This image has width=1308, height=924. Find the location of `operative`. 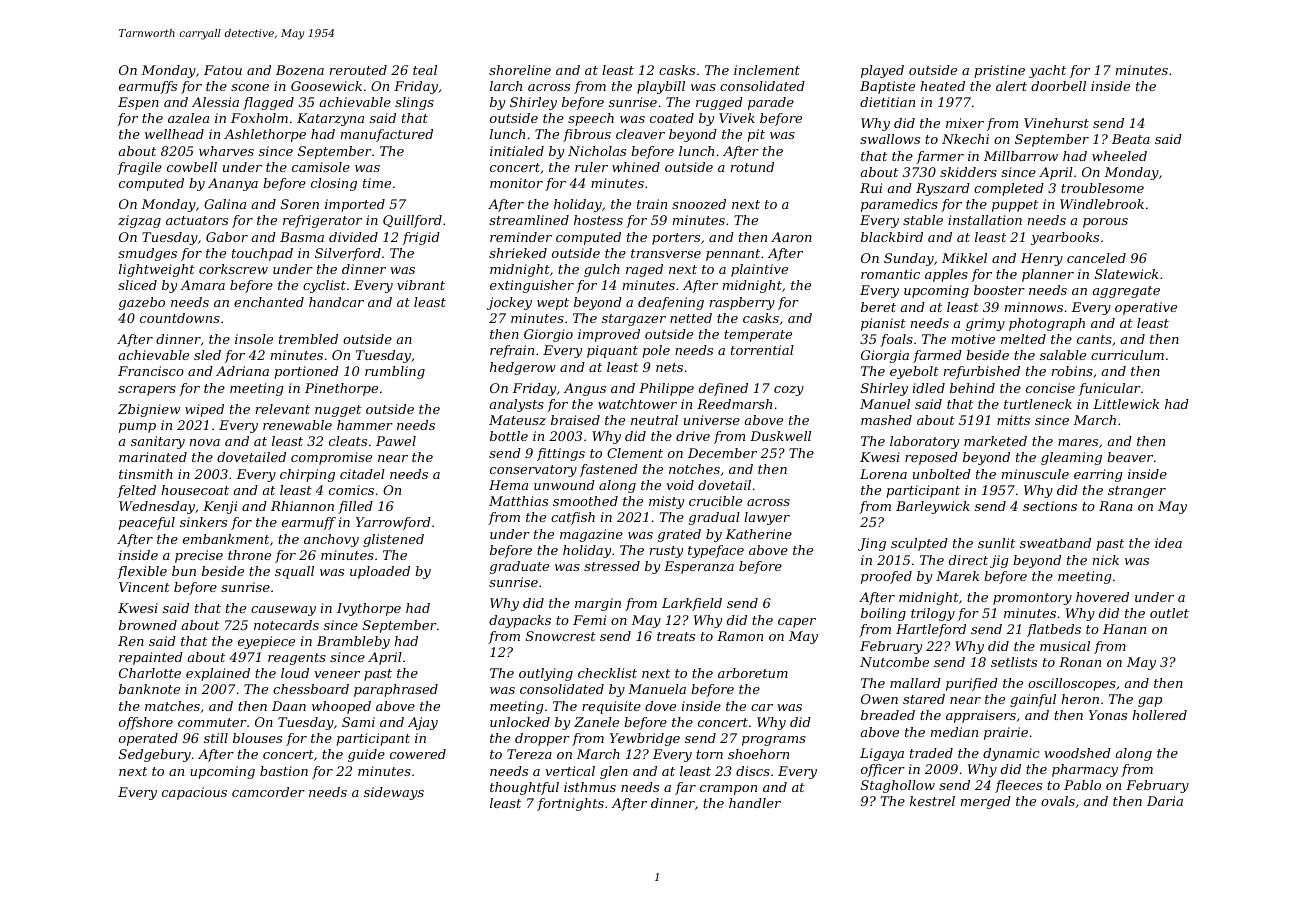

operative is located at coordinates (1146, 308).
